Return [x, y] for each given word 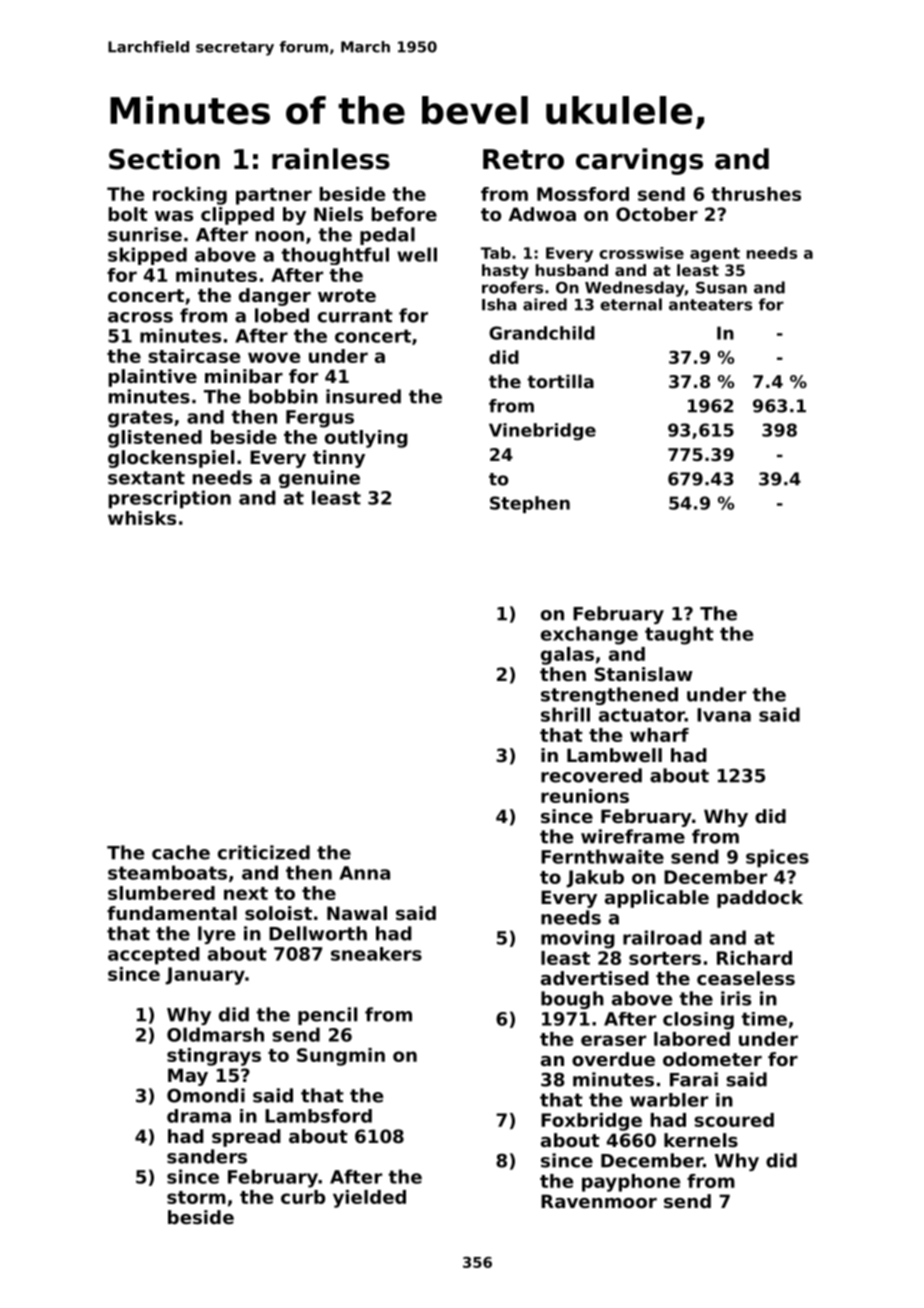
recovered [591, 775]
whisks [142, 518]
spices [777, 858]
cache [181, 852]
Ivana [724, 715]
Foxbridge [591, 1122]
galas [567, 656]
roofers [512, 287]
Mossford [583, 194]
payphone [631, 1183]
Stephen [530, 504]
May [188, 1077]
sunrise [145, 234]
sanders [207, 1156]
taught [679, 635]
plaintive [153, 378]
